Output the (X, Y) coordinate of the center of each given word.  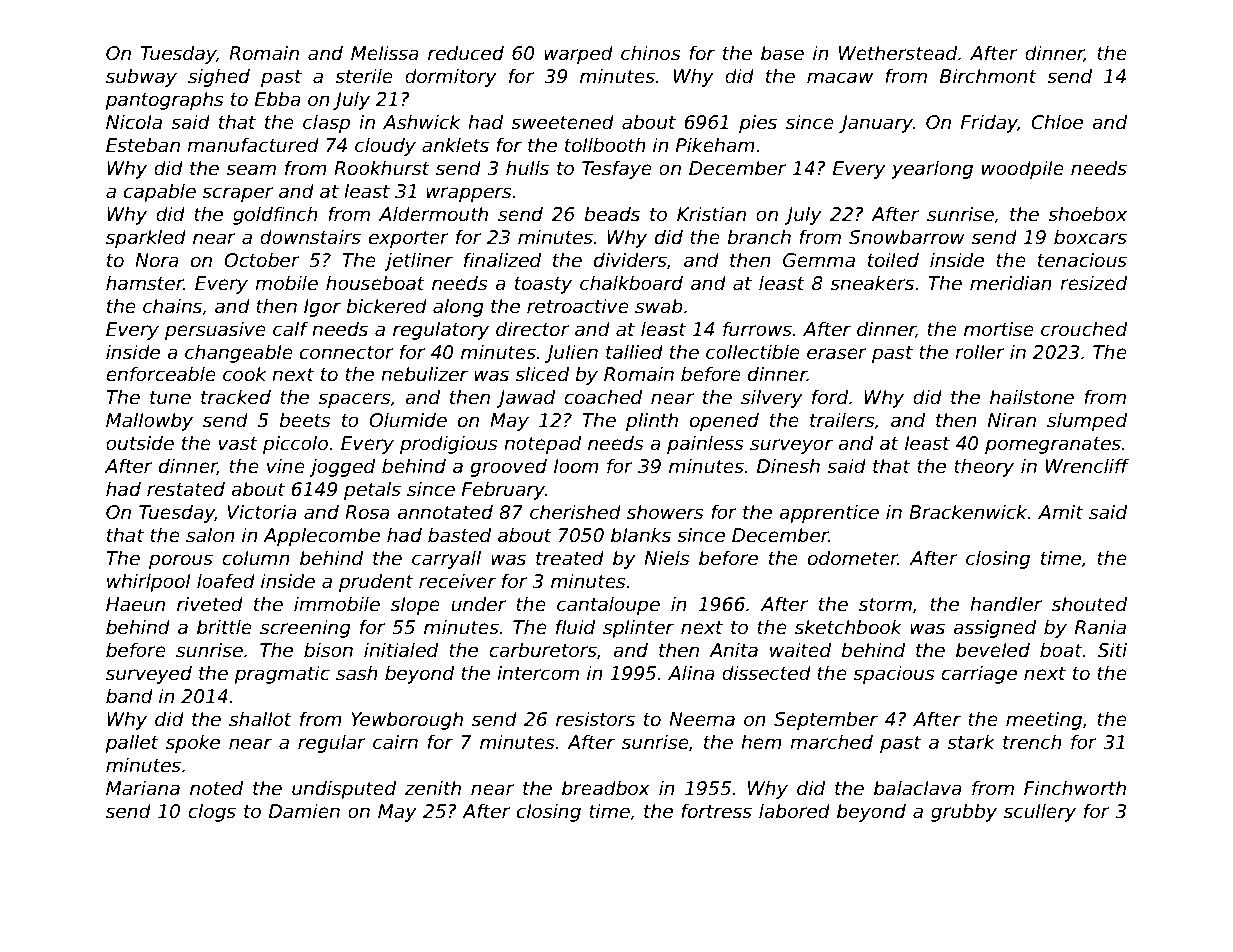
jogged (342, 467)
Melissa (385, 53)
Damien (304, 811)
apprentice (829, 513)
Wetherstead (898, 53)
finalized (502, 260)
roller (980, 352)
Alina (691, 673)
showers (665, 512)
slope (415, 605)
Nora (157, 260)
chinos (651, 53)
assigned (994, 628)
